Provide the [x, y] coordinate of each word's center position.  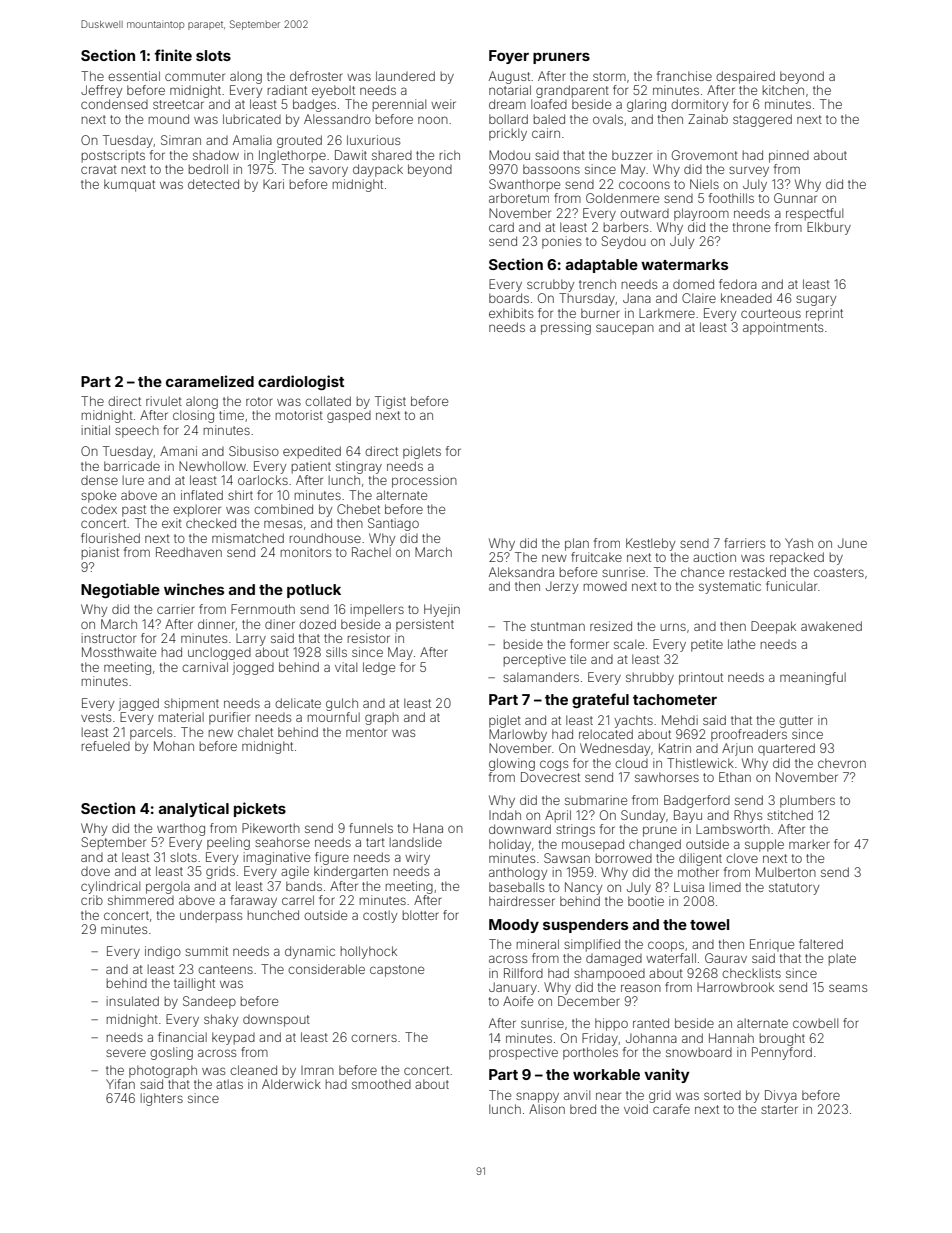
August [509, 77]
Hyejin [442, 610]
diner [280, 624]
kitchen [783, 90]
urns [673, 627]
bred [583, 1109]
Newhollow [212, 466]
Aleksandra [521, 572]
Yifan [120, 1084]
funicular [791, 586]
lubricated [252, 119]
